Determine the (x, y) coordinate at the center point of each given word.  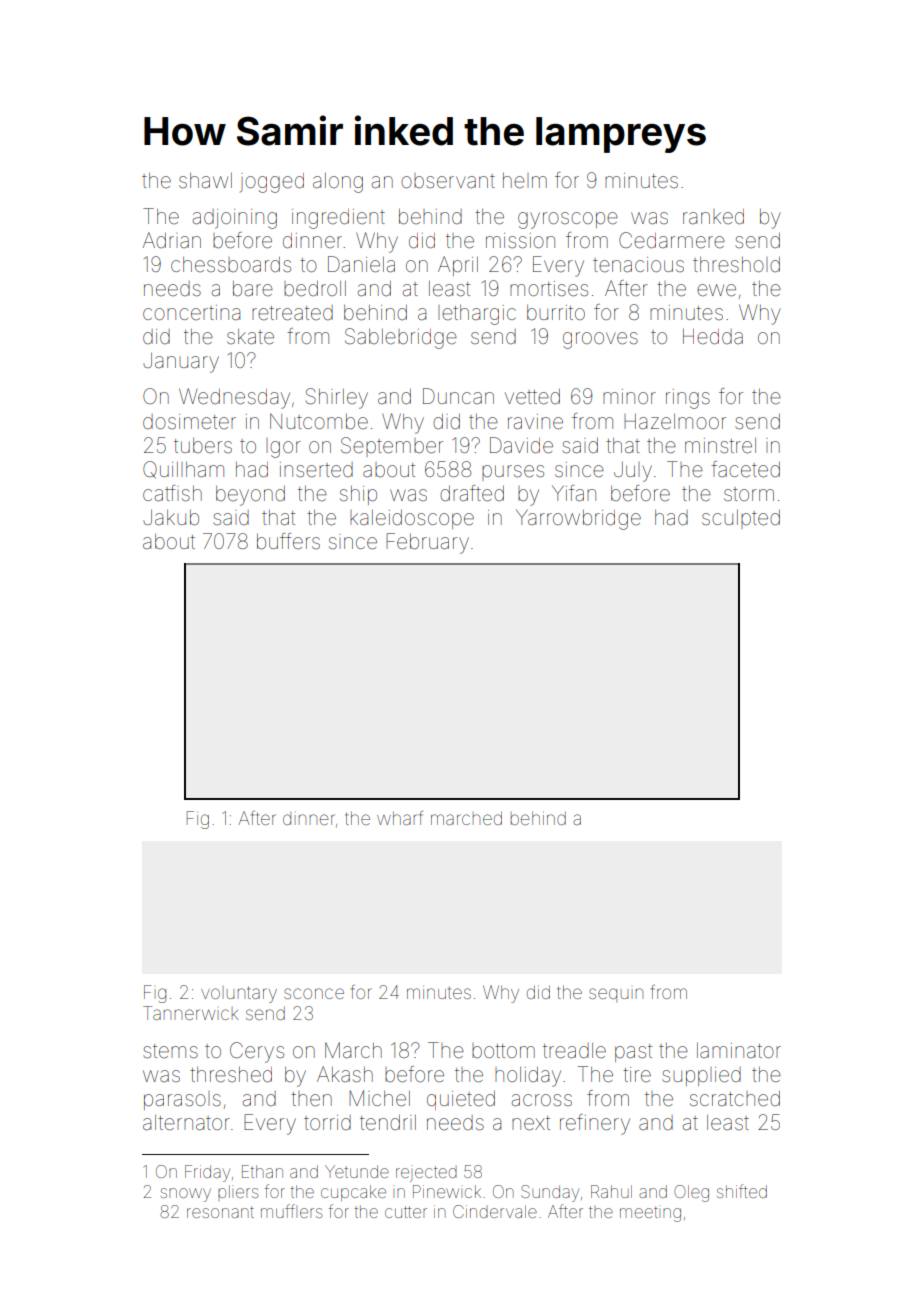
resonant (220, 1212)
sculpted (741, 519)
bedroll (315, 289)
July (633, 472)
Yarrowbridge (578, 519)
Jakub (171, 517)
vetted (532, 397)
